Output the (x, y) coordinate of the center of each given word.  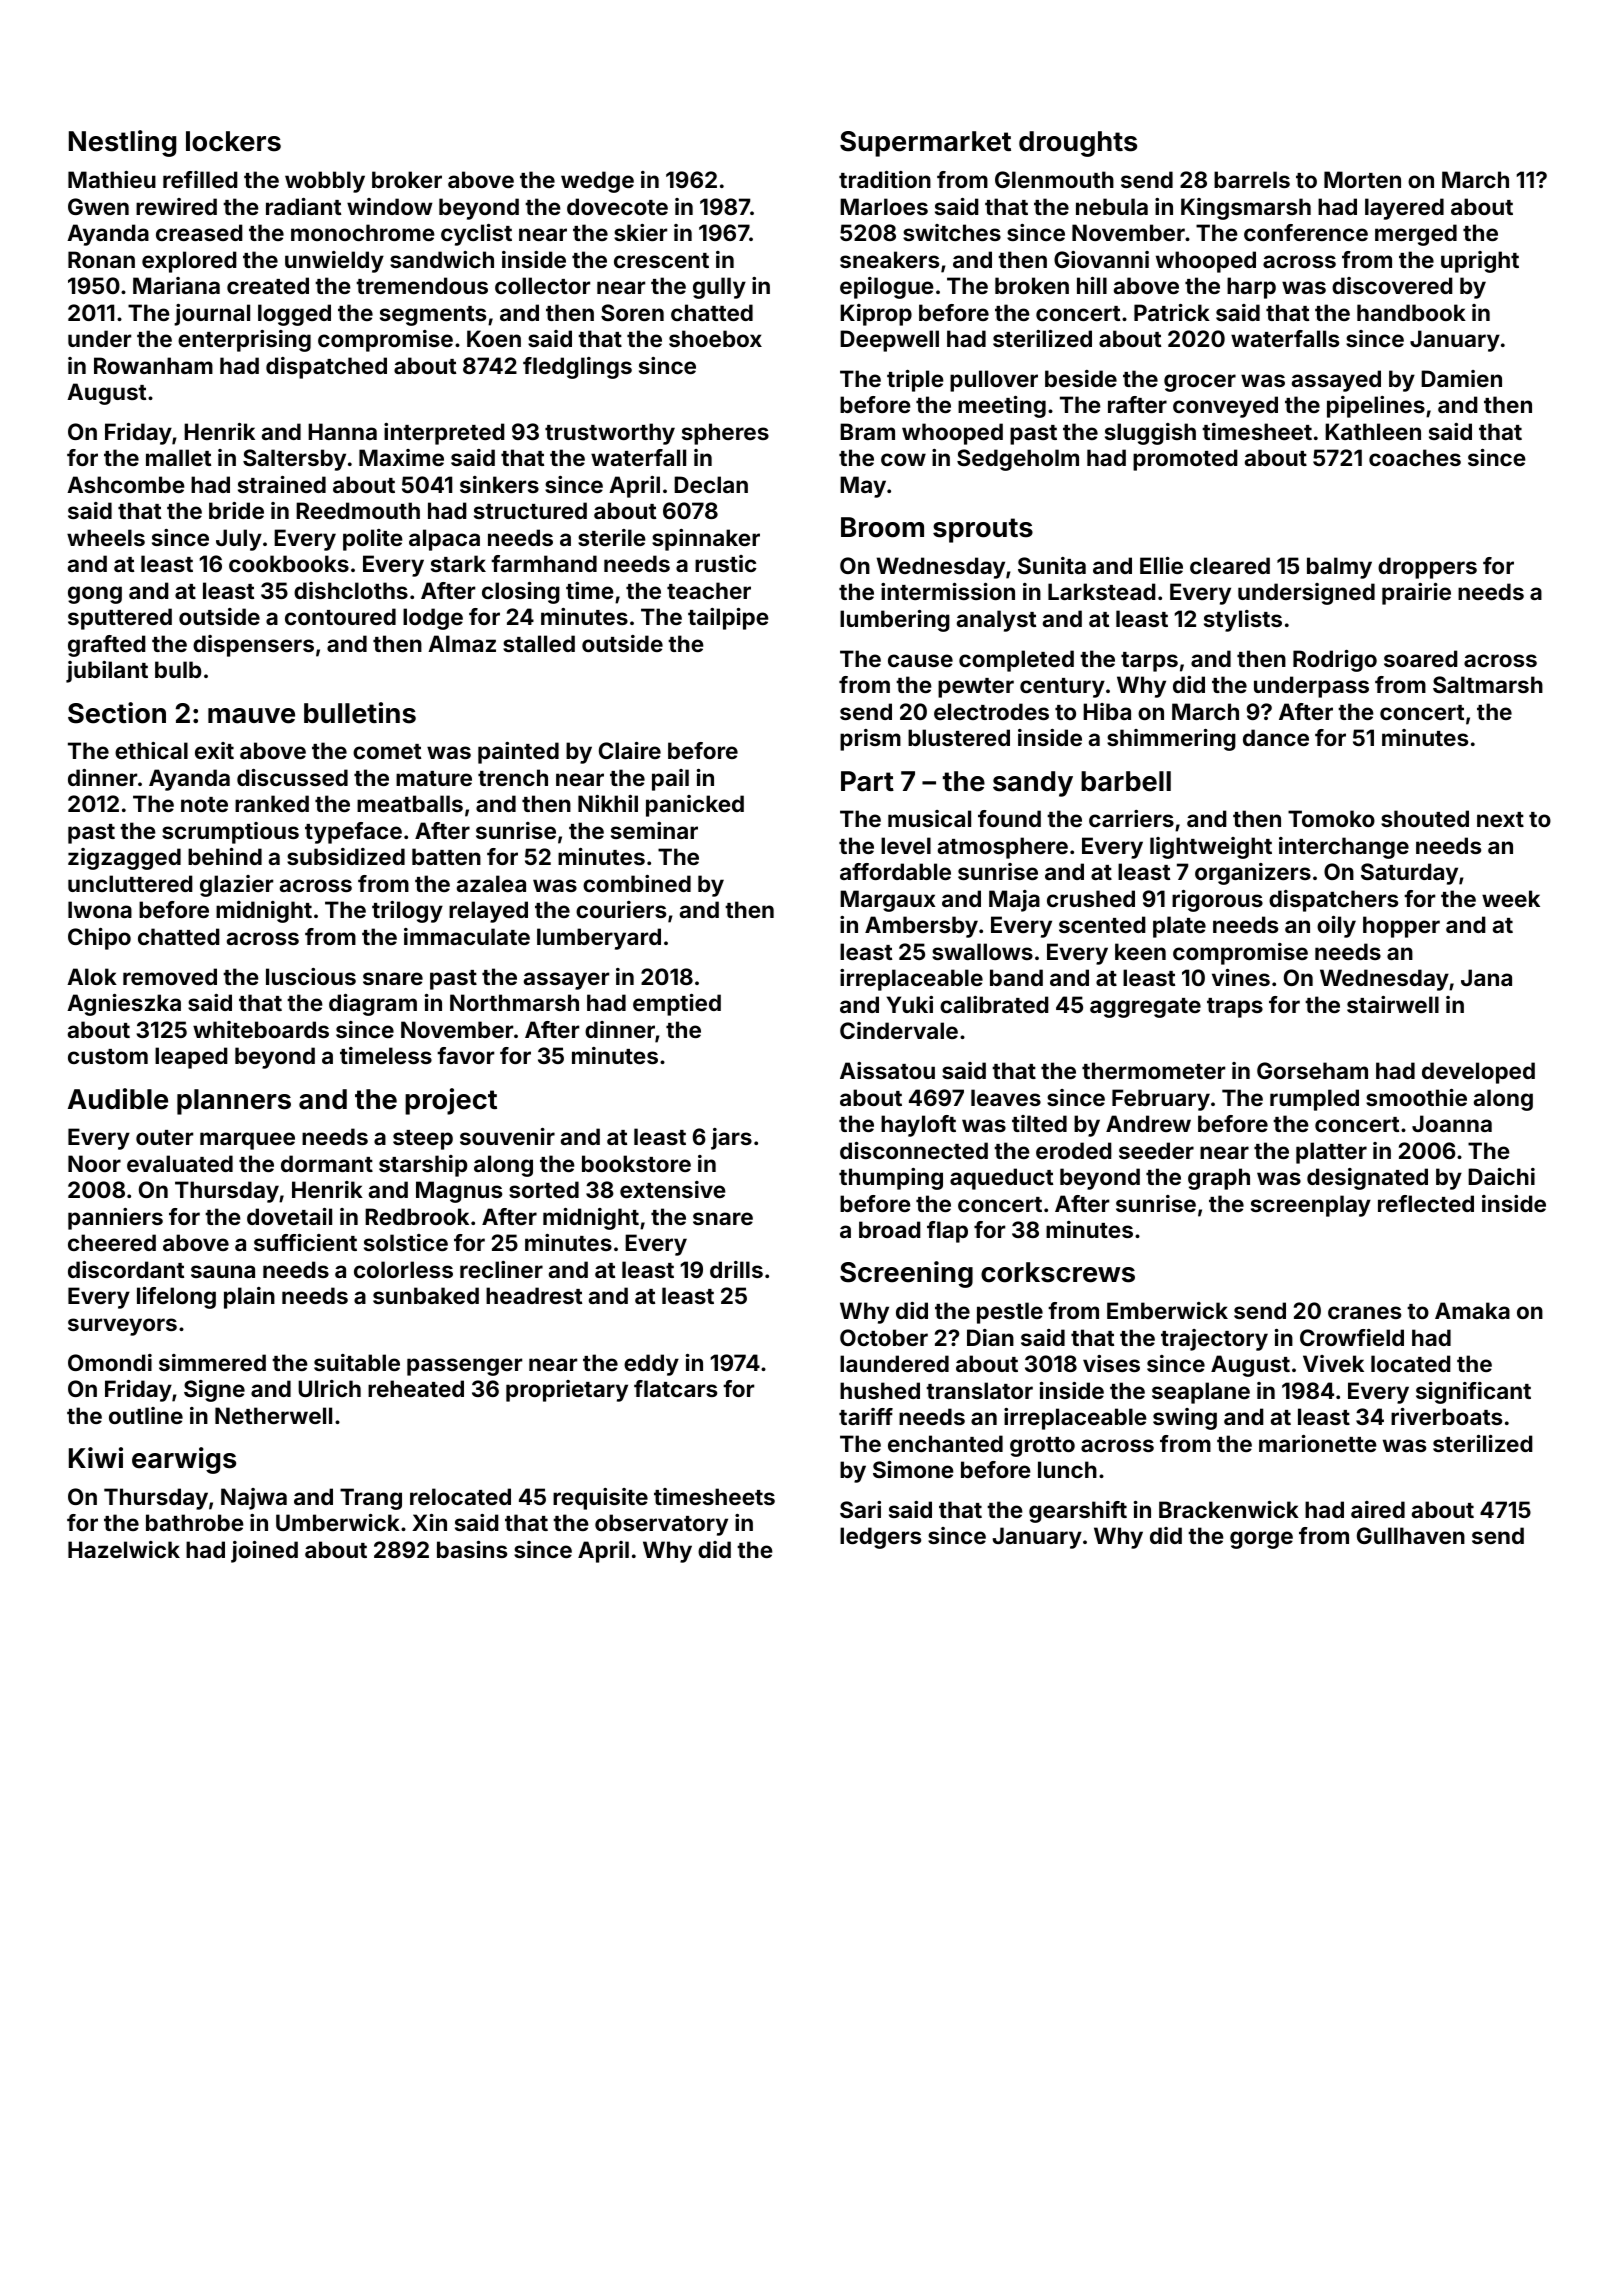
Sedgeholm (1018, 460)
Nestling (122, 143)
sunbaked (426, 1295)
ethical (151, 750)
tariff (866, 1416)
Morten (1362, 179)
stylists (1243, 621)
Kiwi (96, 1457)
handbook (1411, 312)
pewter (976, 688)
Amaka (1472, 1310)
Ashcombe (126, 484)
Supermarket (925, 144)
